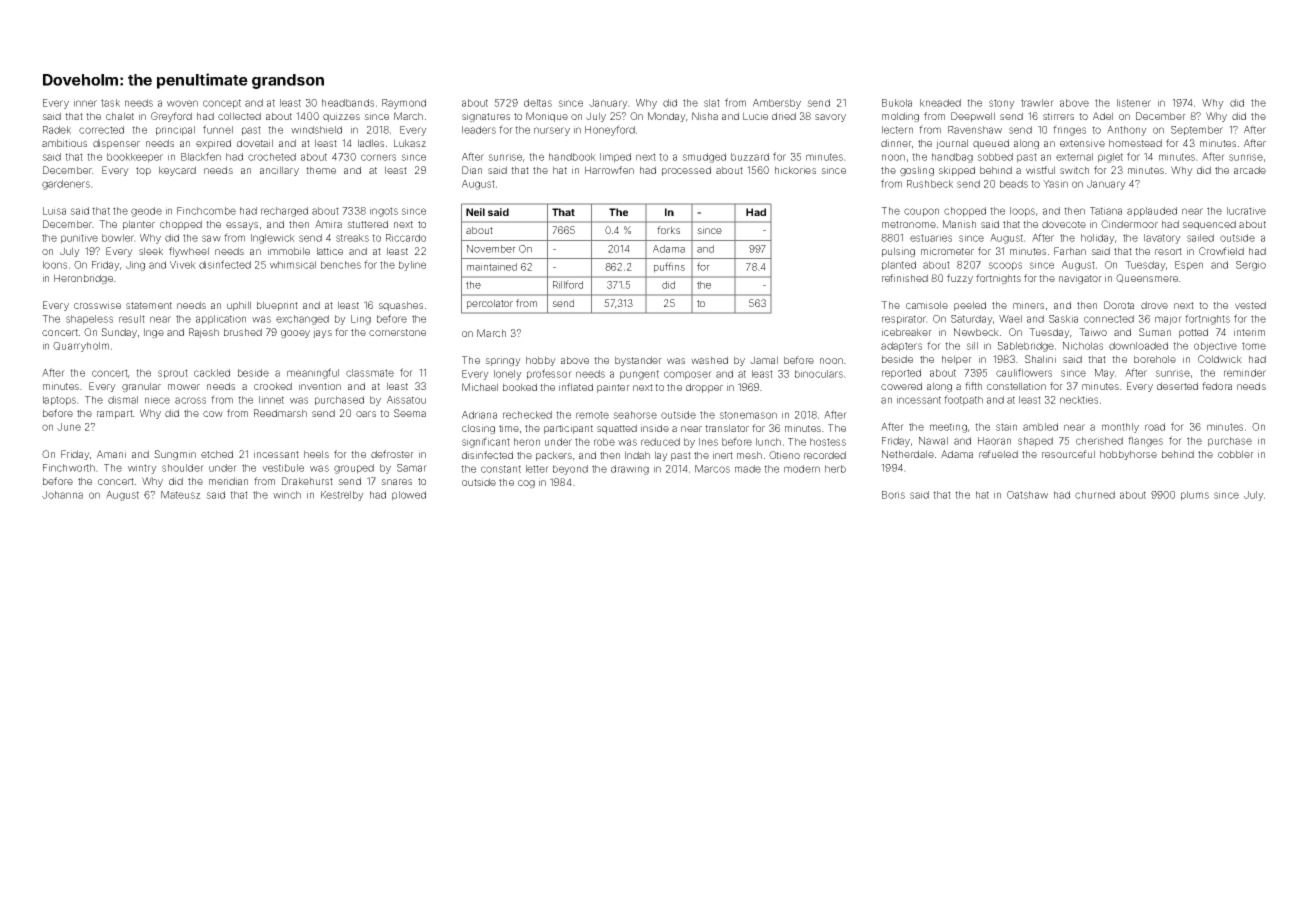 Image resolution: width=1308 pixels, height=924 pixels. Describe the element at coordinates (111, 454) in the screenshot. I see `Amani` at that location.
